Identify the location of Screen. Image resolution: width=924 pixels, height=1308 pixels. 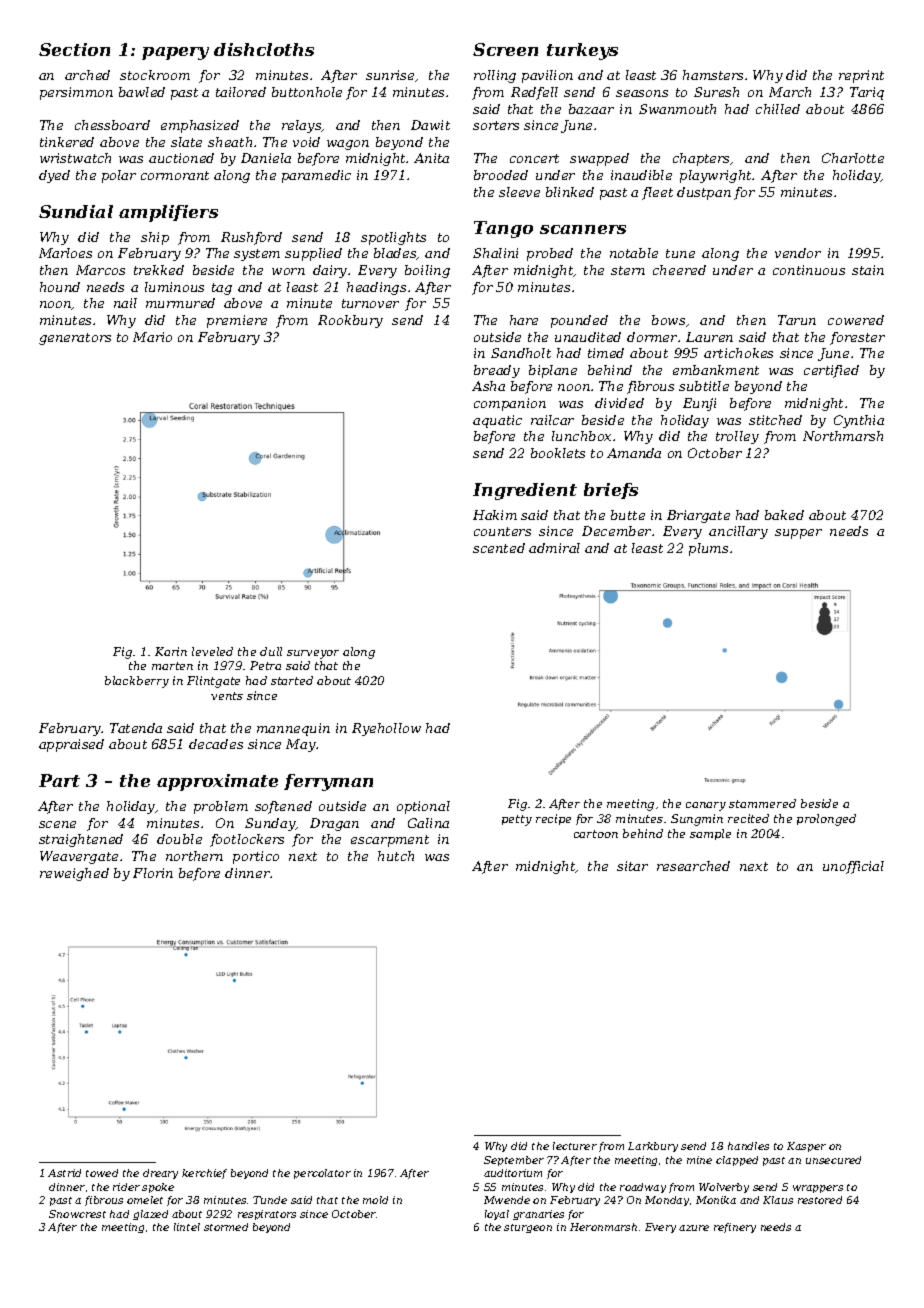
(505, 49).
